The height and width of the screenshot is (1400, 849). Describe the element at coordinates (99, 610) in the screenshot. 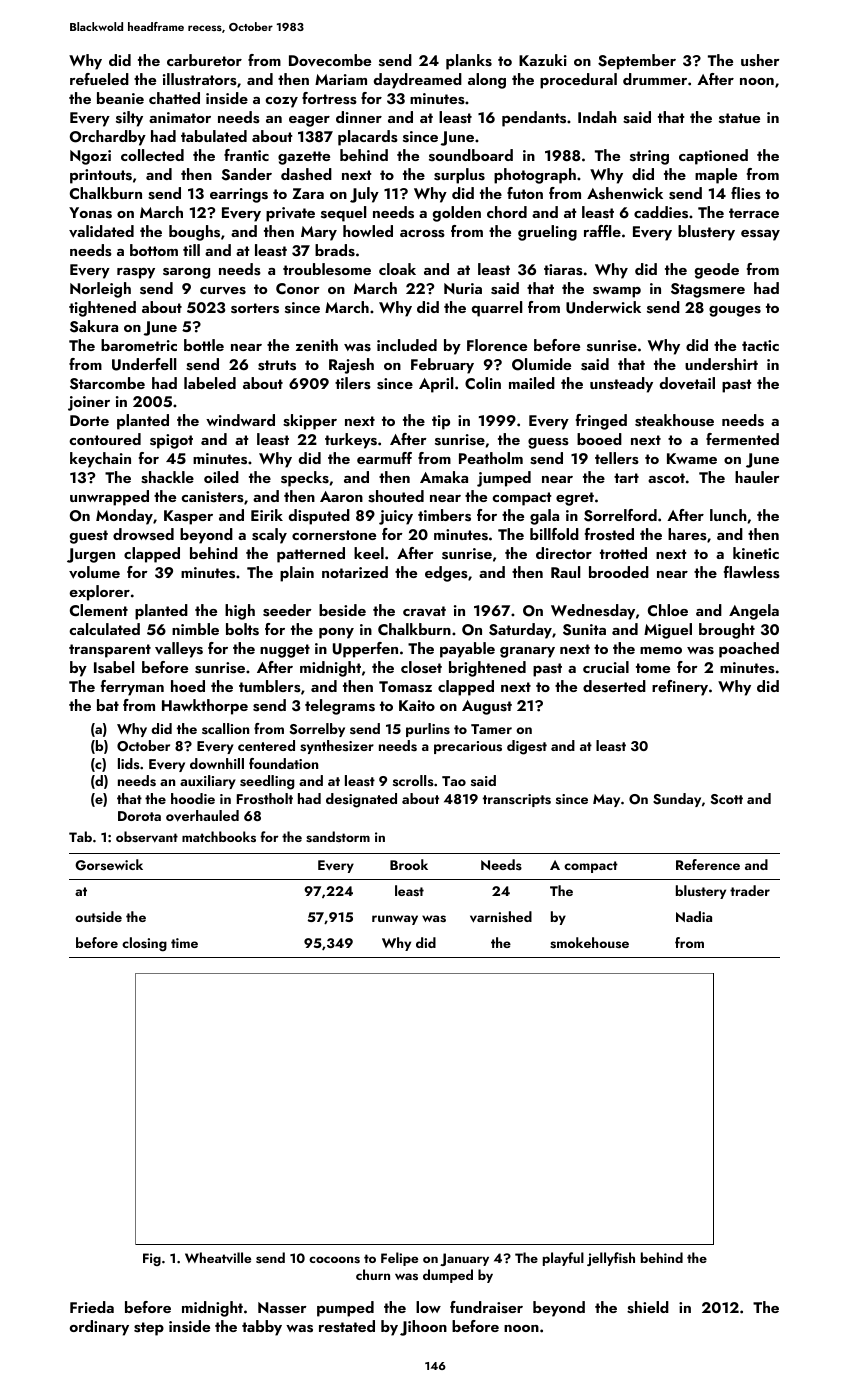

I see `Clement` at that location.
